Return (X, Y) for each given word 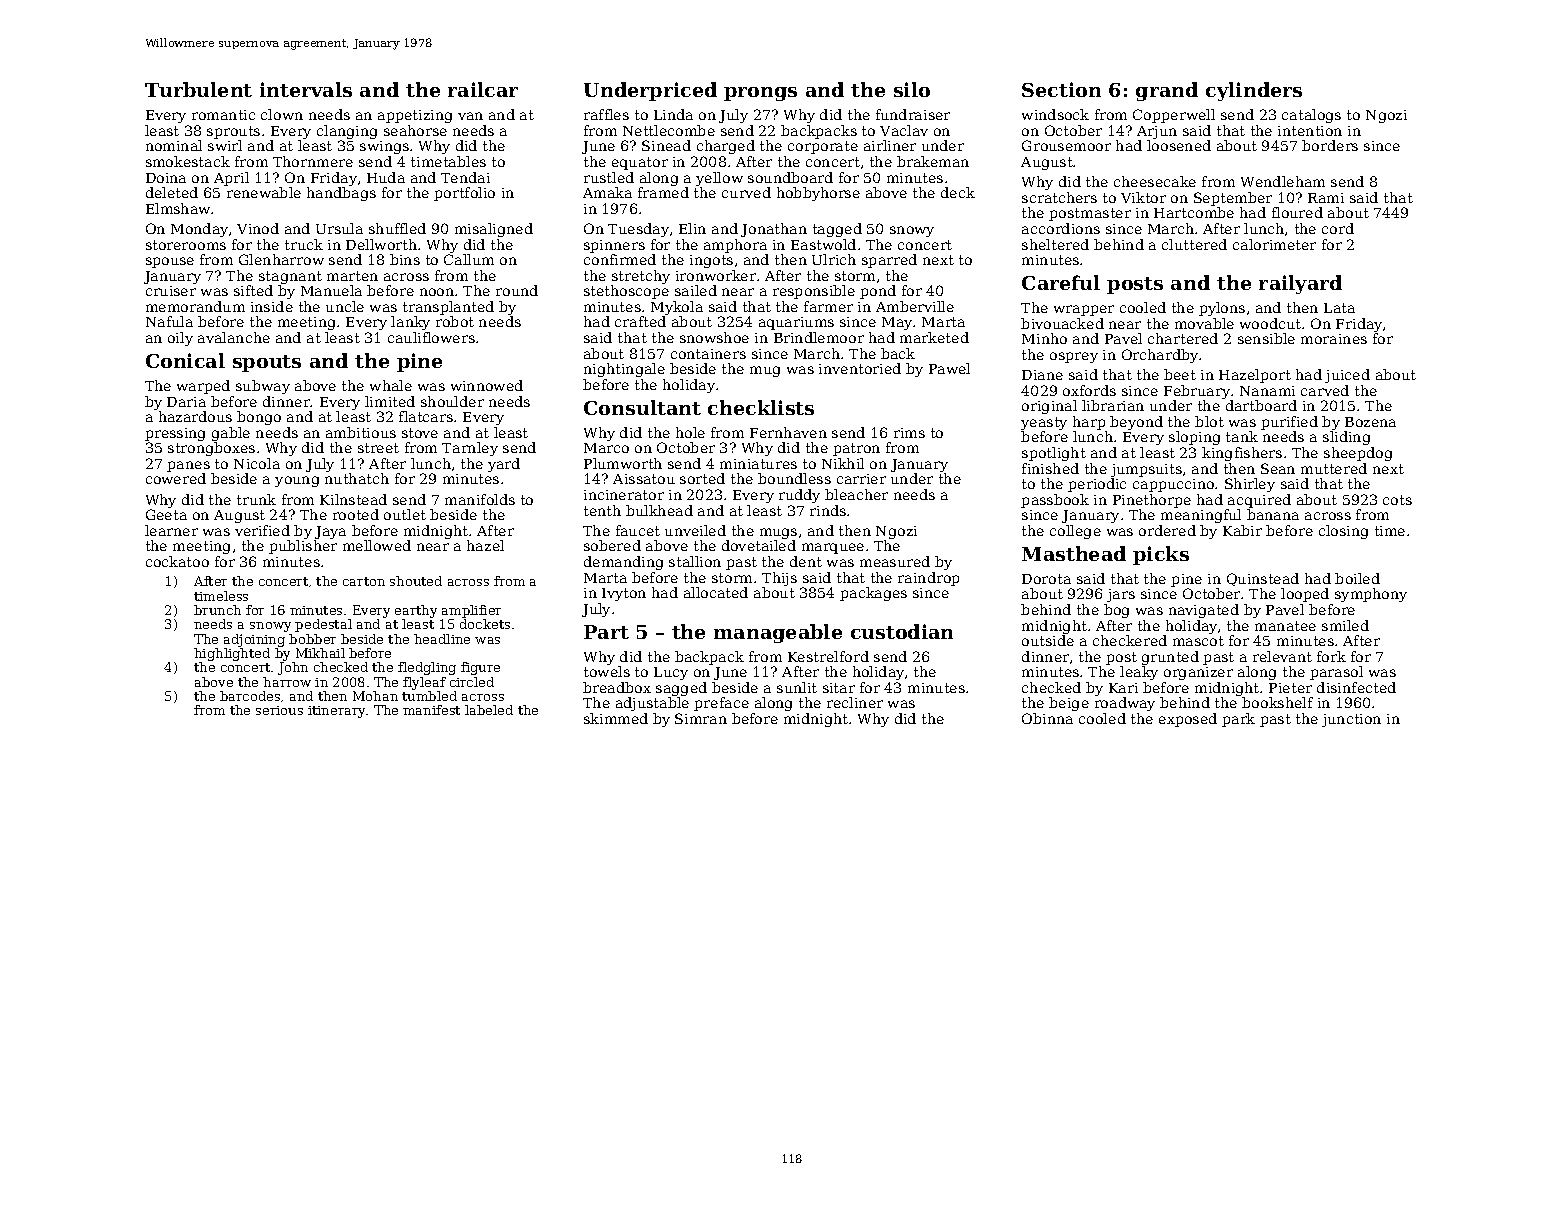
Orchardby (1160, 356)
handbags (341, 194)
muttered (1334, 468)
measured (895, 561)
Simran (701, 718)
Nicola (257, 463)
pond (878, 292)
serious (279, 710)
